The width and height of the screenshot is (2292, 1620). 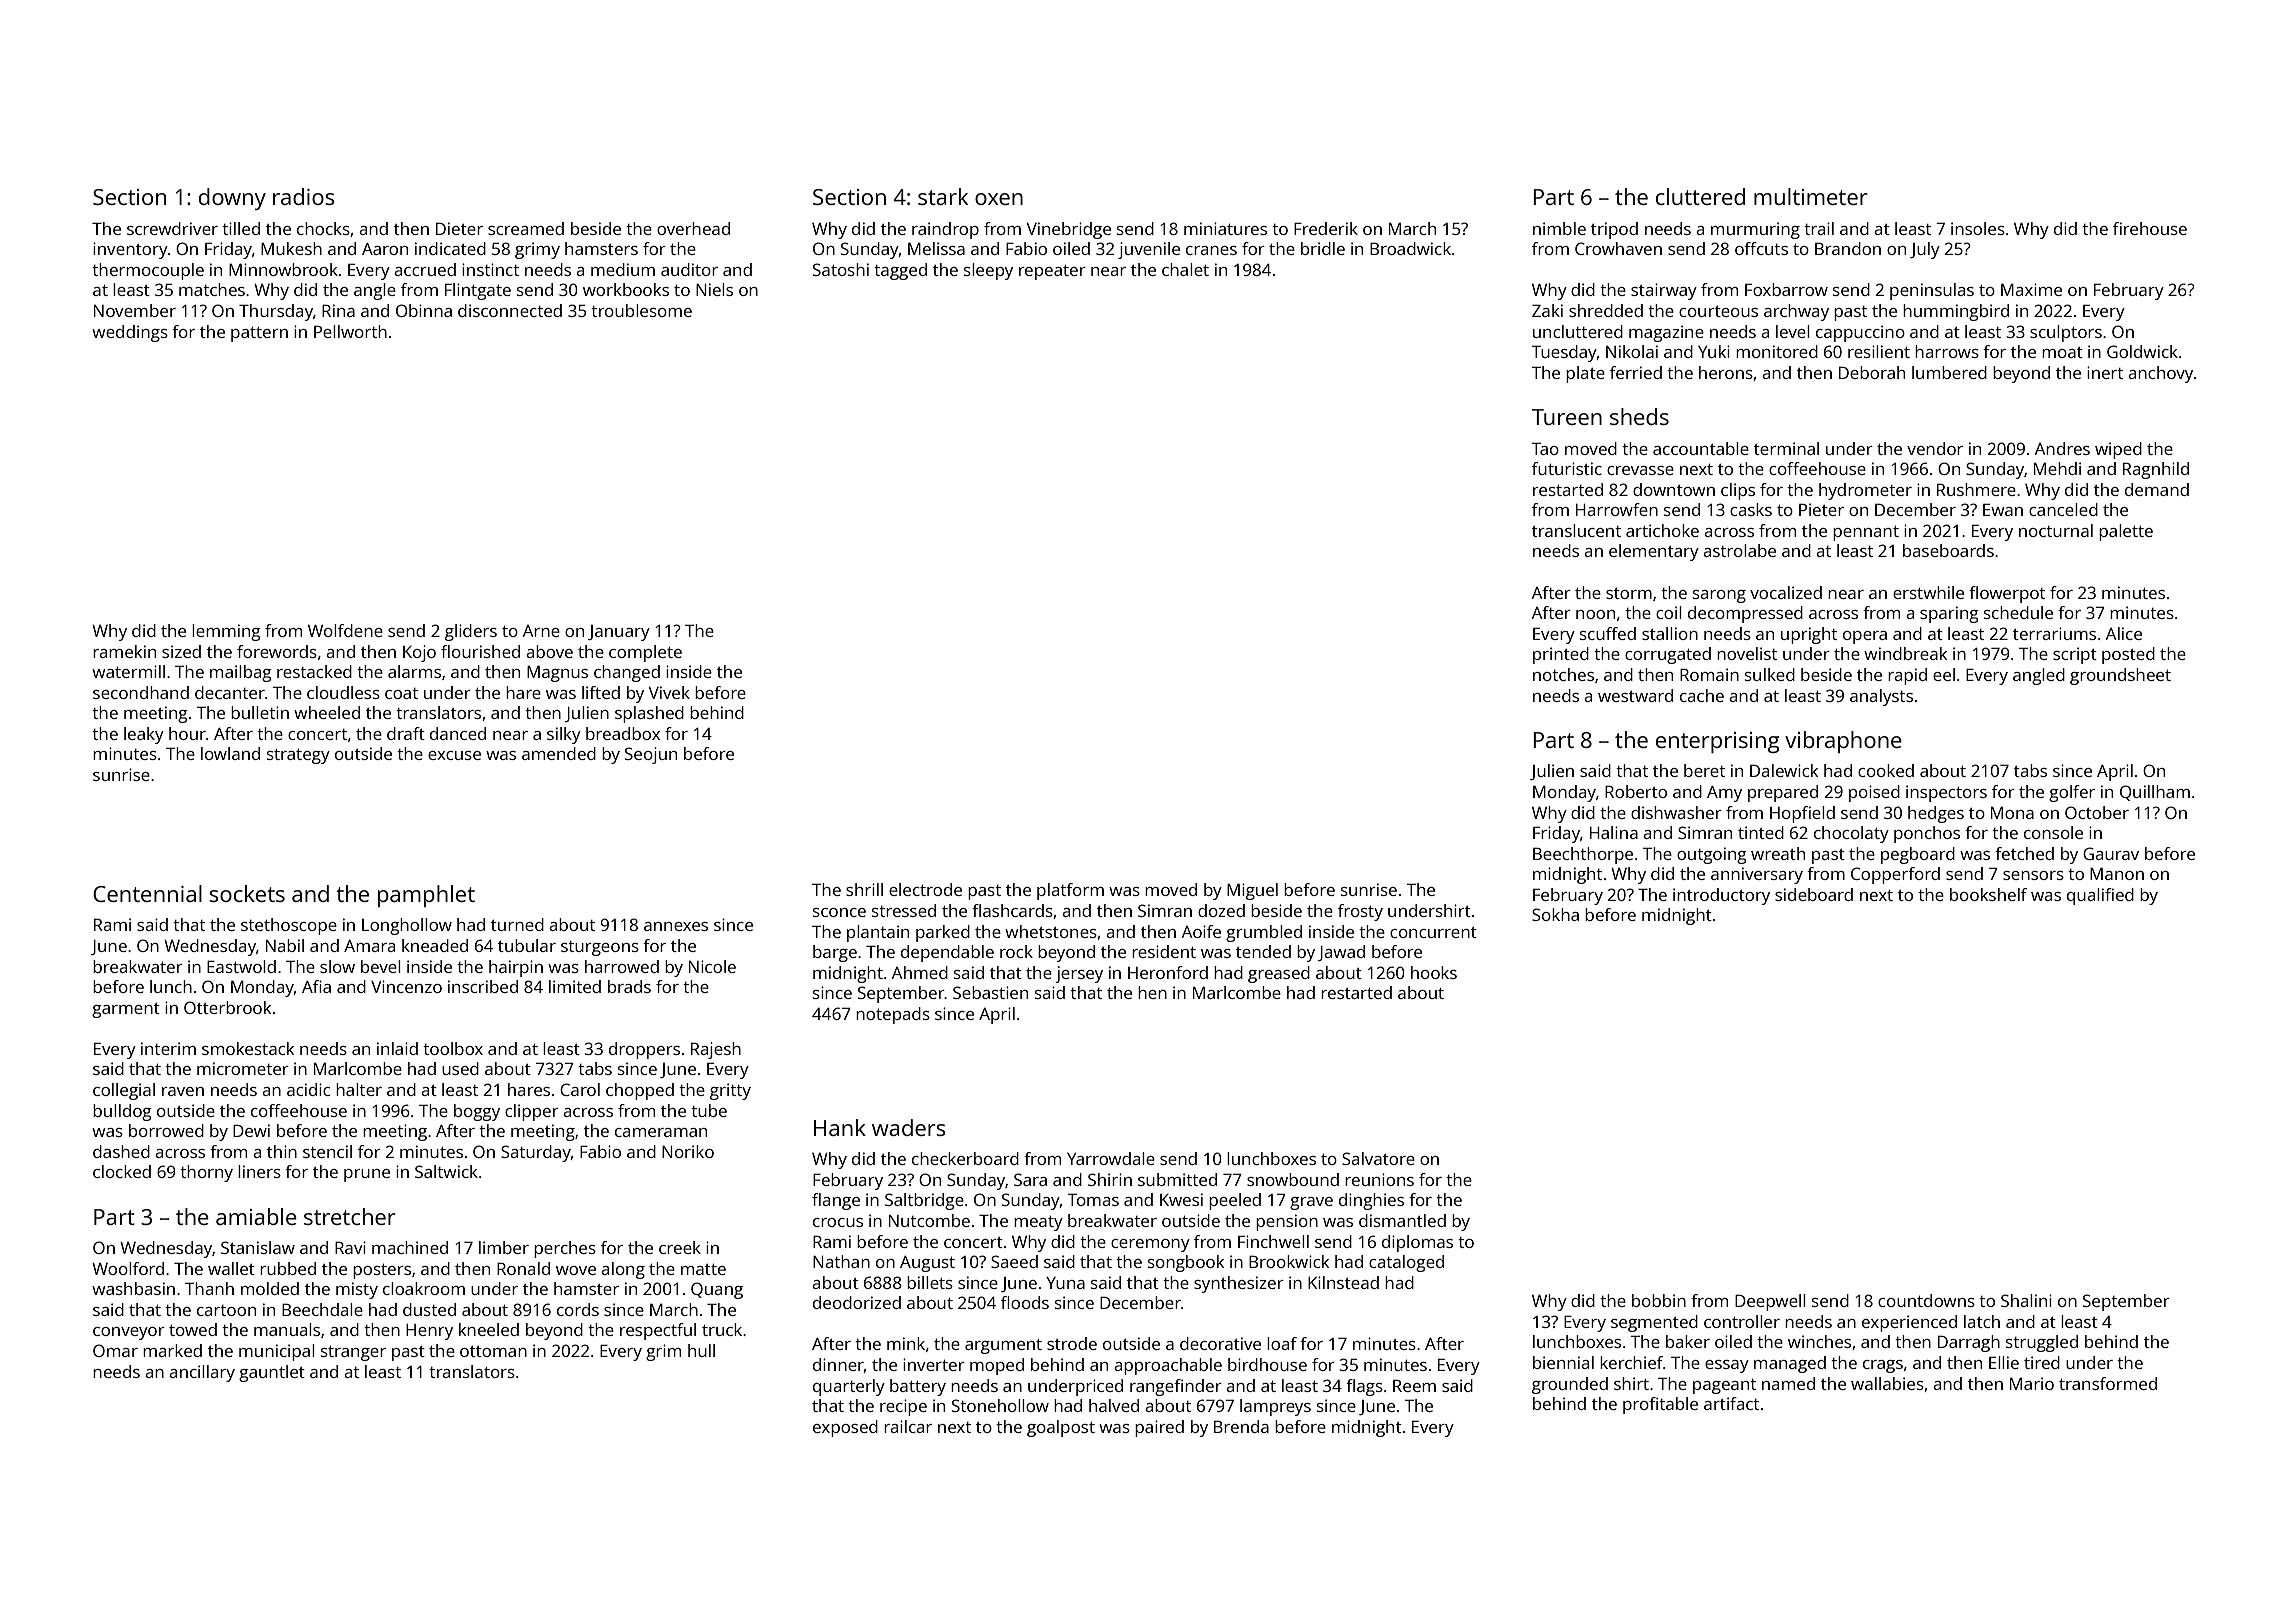 I want to click on noon, so click(x=1595, y=614).
